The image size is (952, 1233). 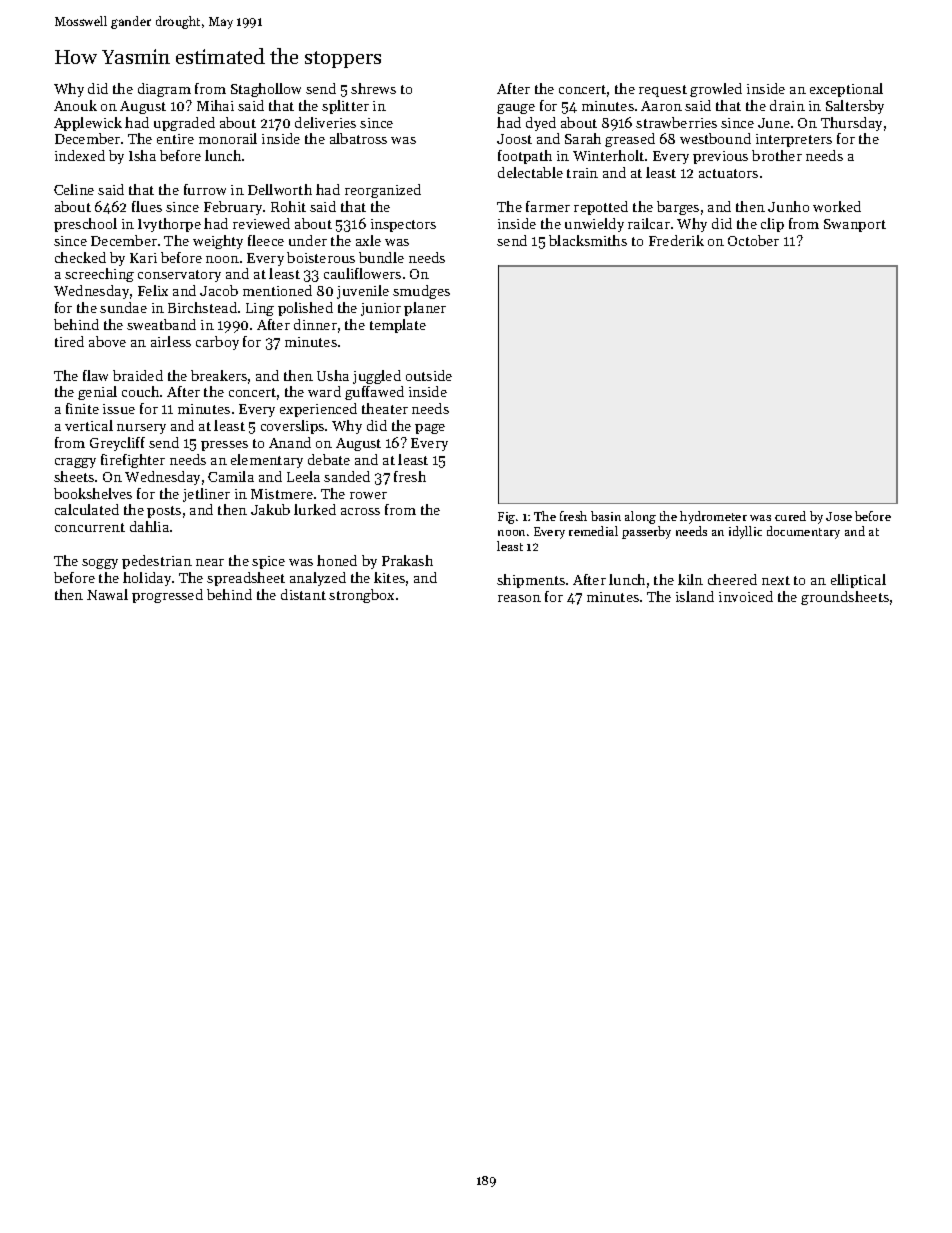 What do you see at coordinates (347, 476) in the document?
I see `sanded` at bounding box center [347, 476].
